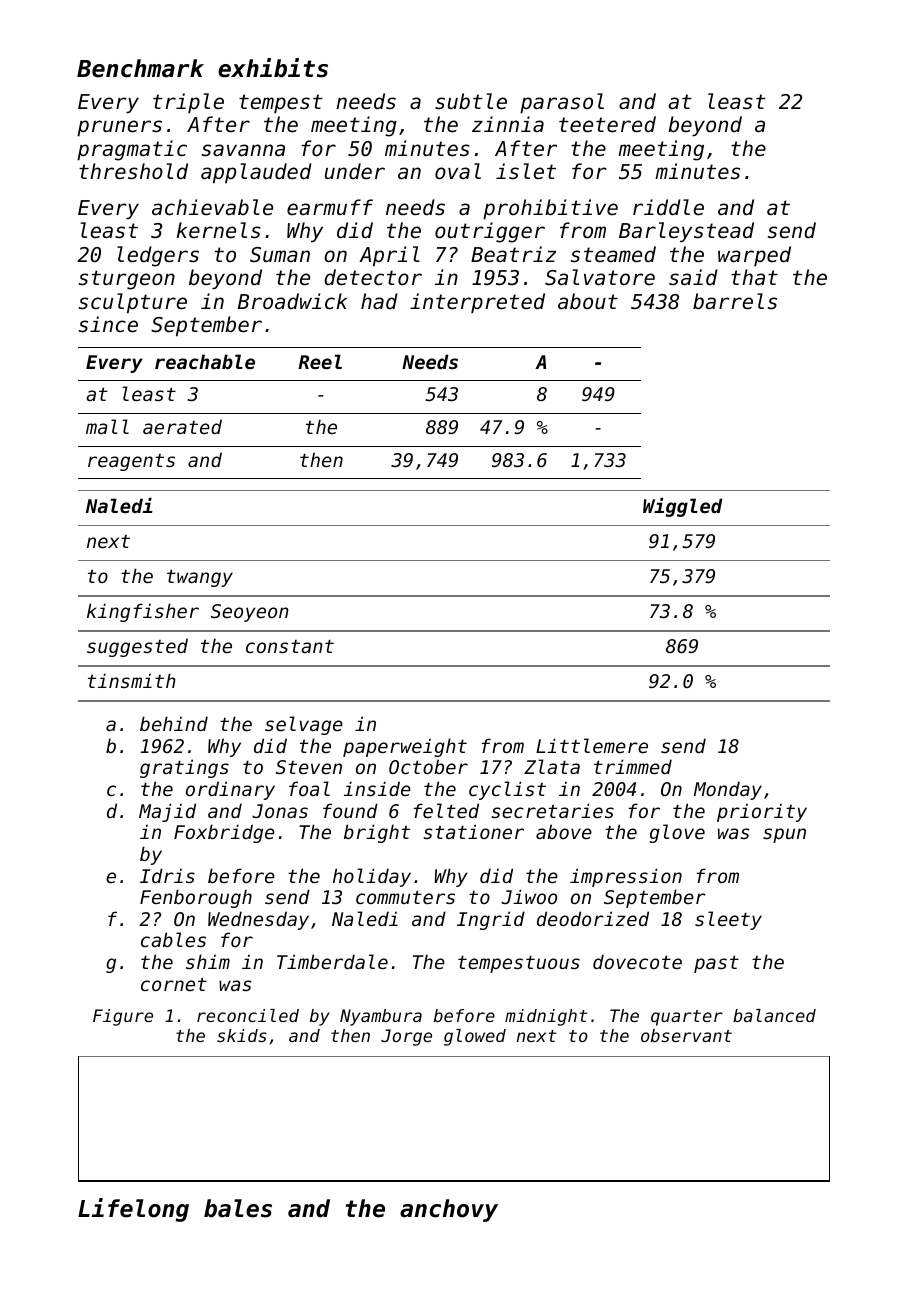 The height and width of the screenshot is (1316, 908). I want to click on Monday, so click(728, 790).
